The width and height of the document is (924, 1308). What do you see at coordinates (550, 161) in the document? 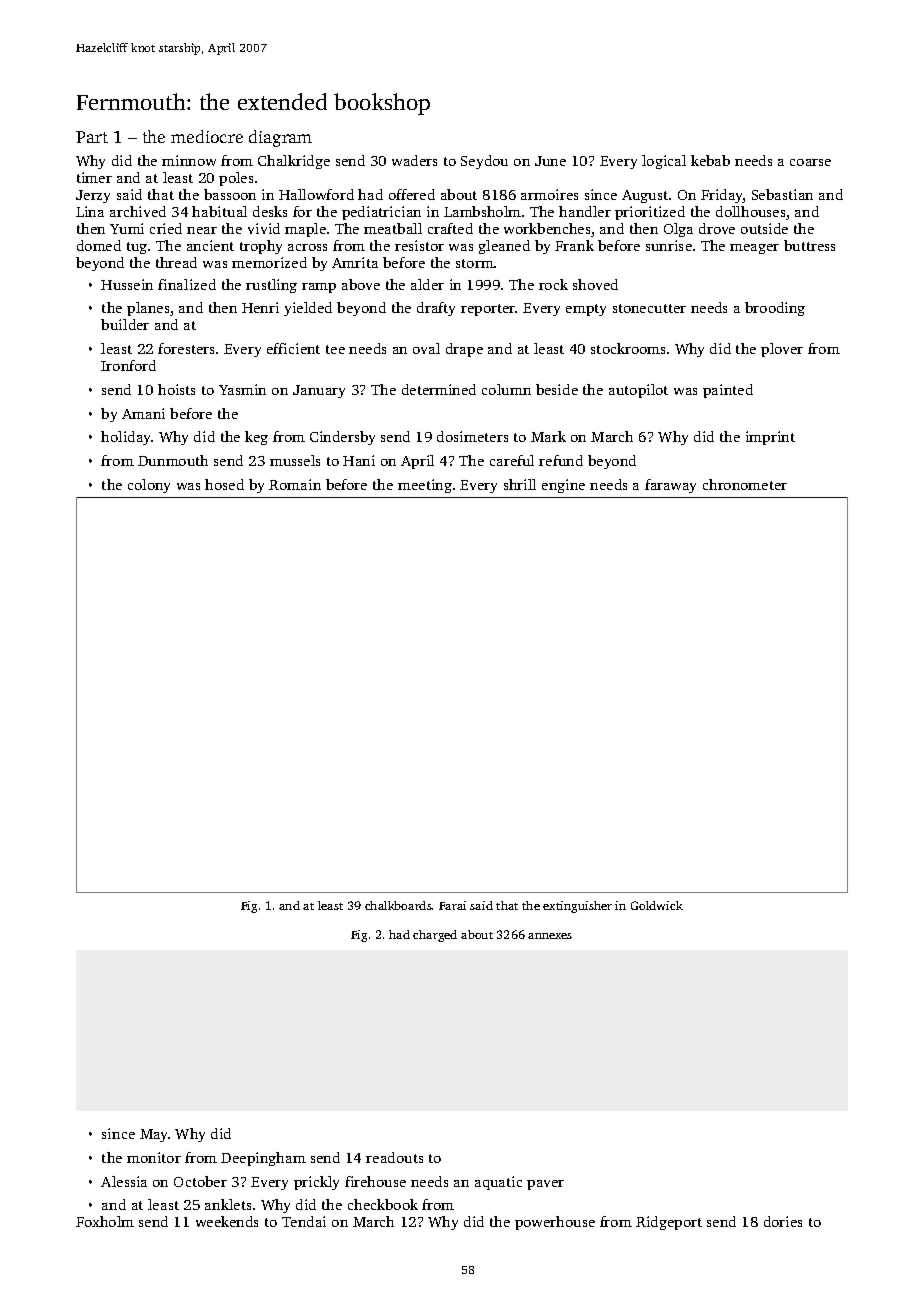
I see `June` at bounding box center [550, 161].
